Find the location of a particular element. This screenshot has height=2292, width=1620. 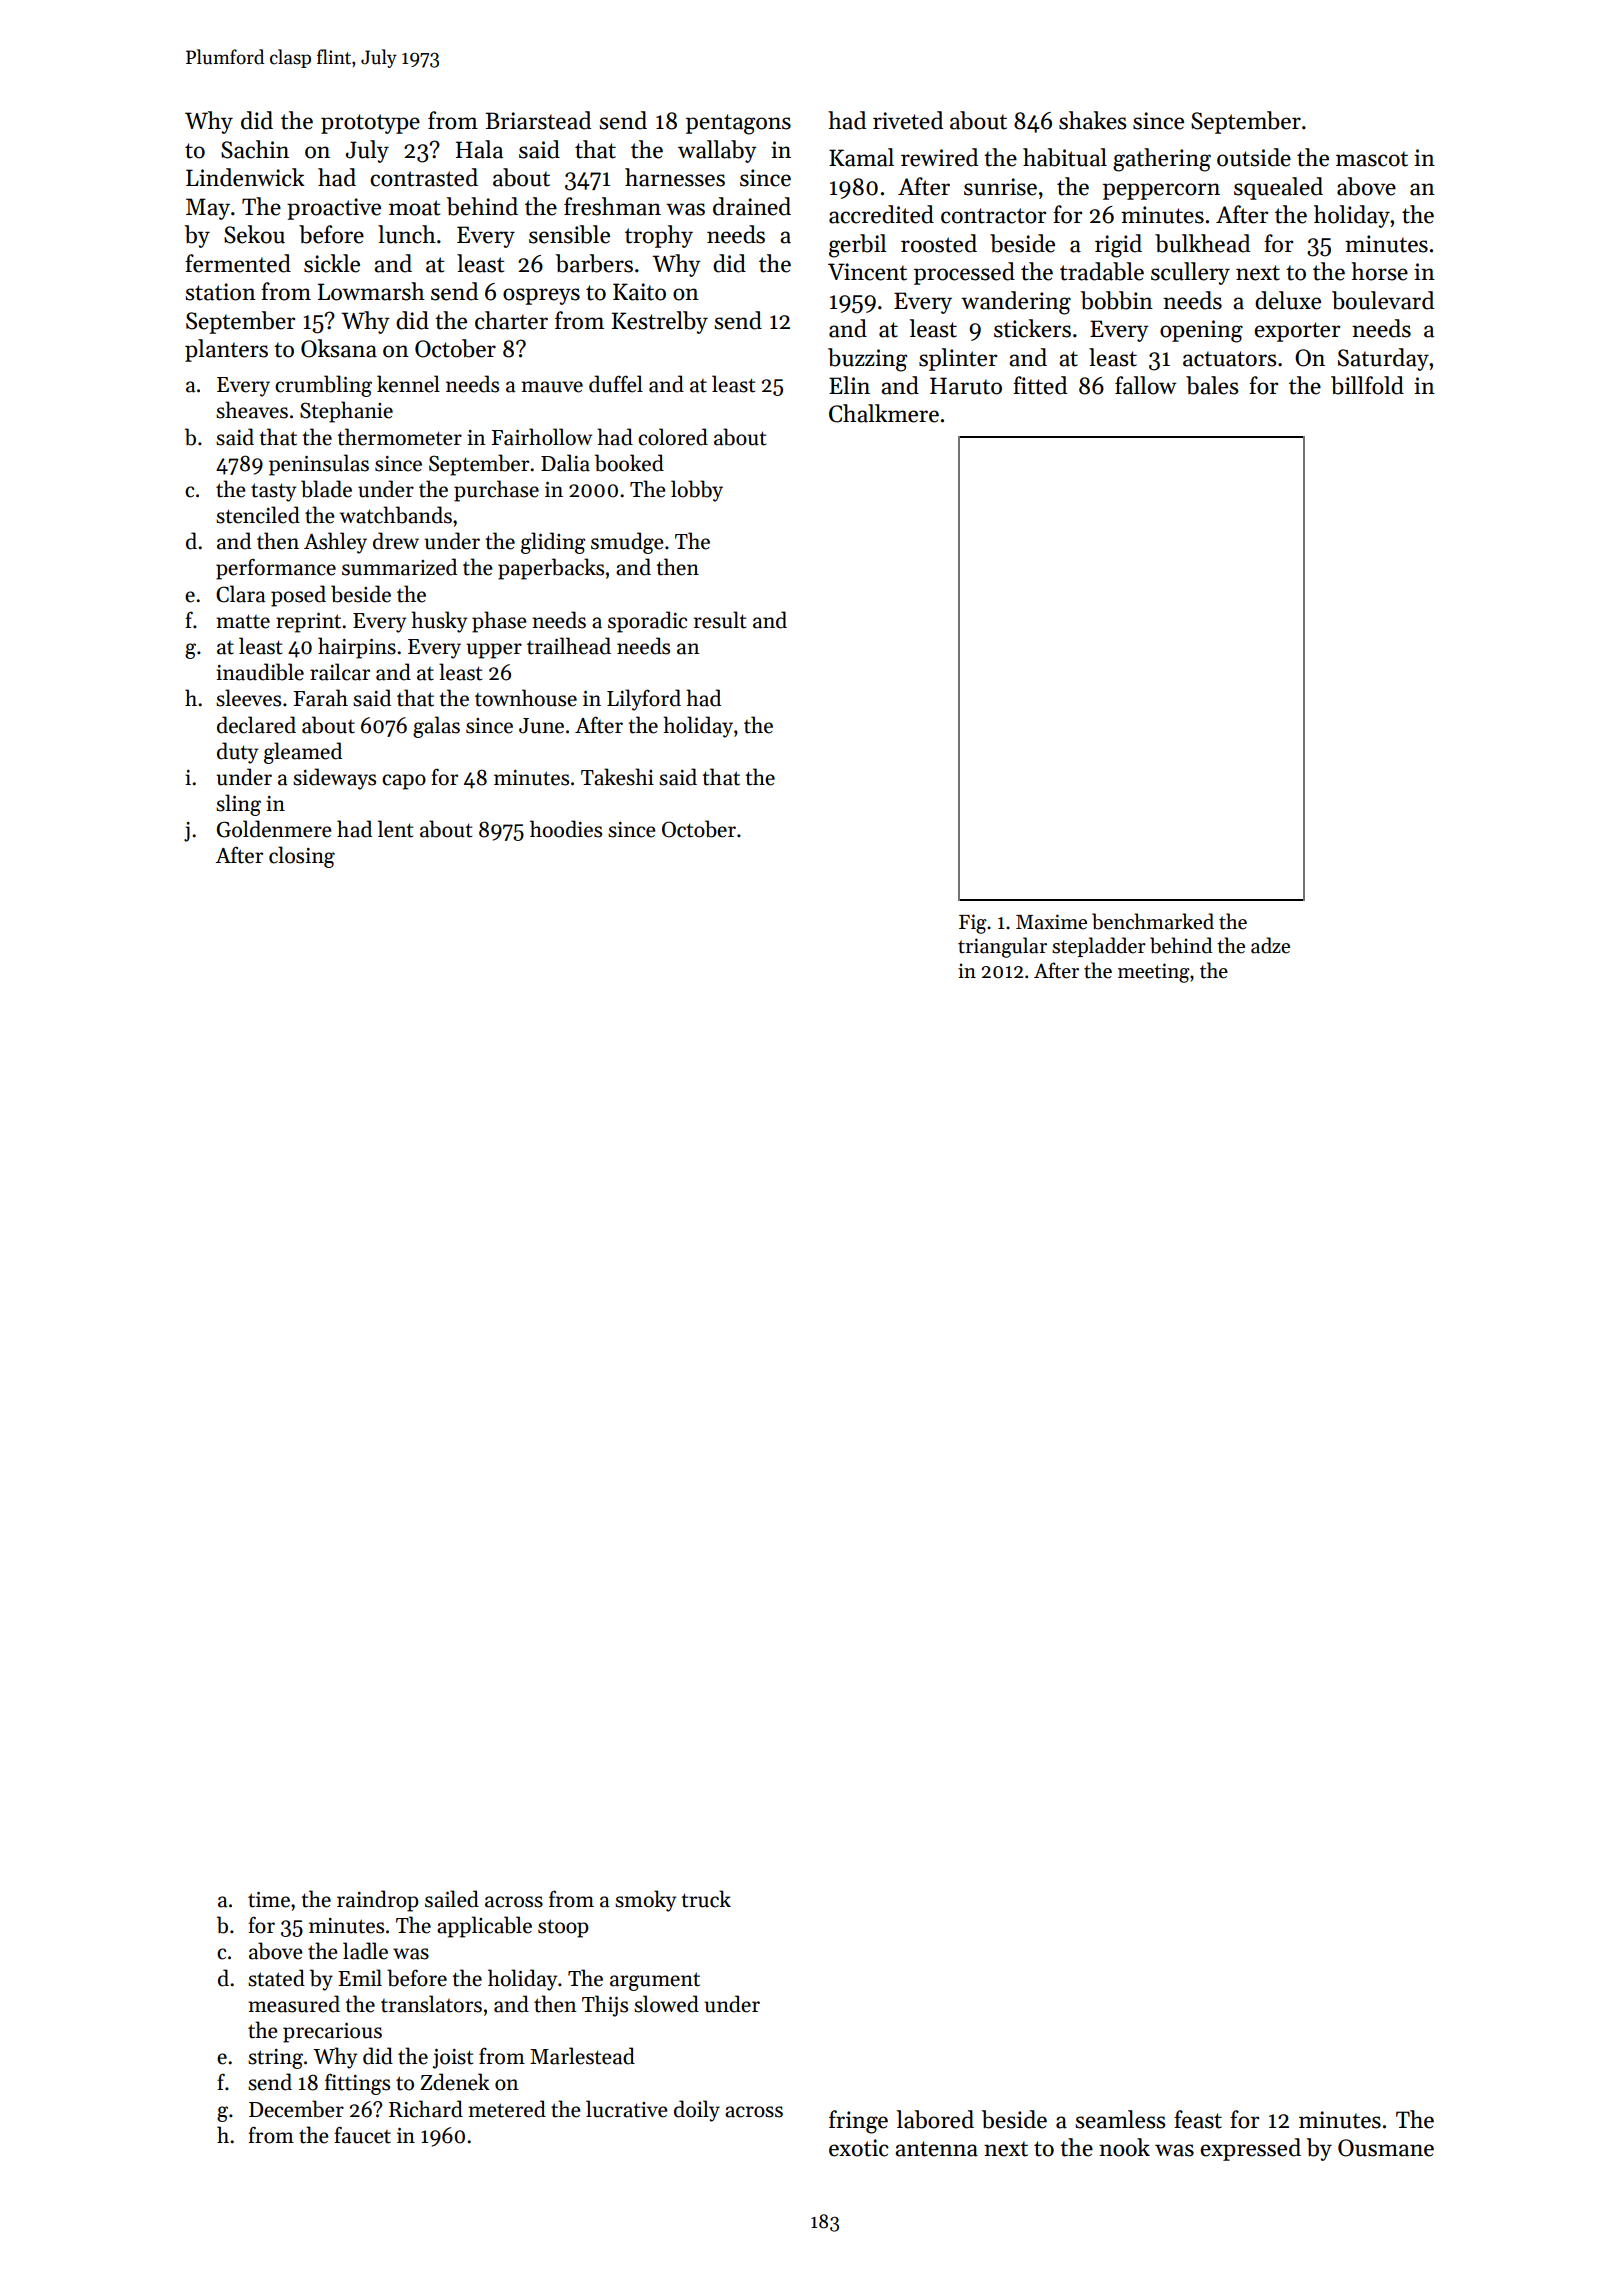

outside is located at coordinates (1254, 157).
